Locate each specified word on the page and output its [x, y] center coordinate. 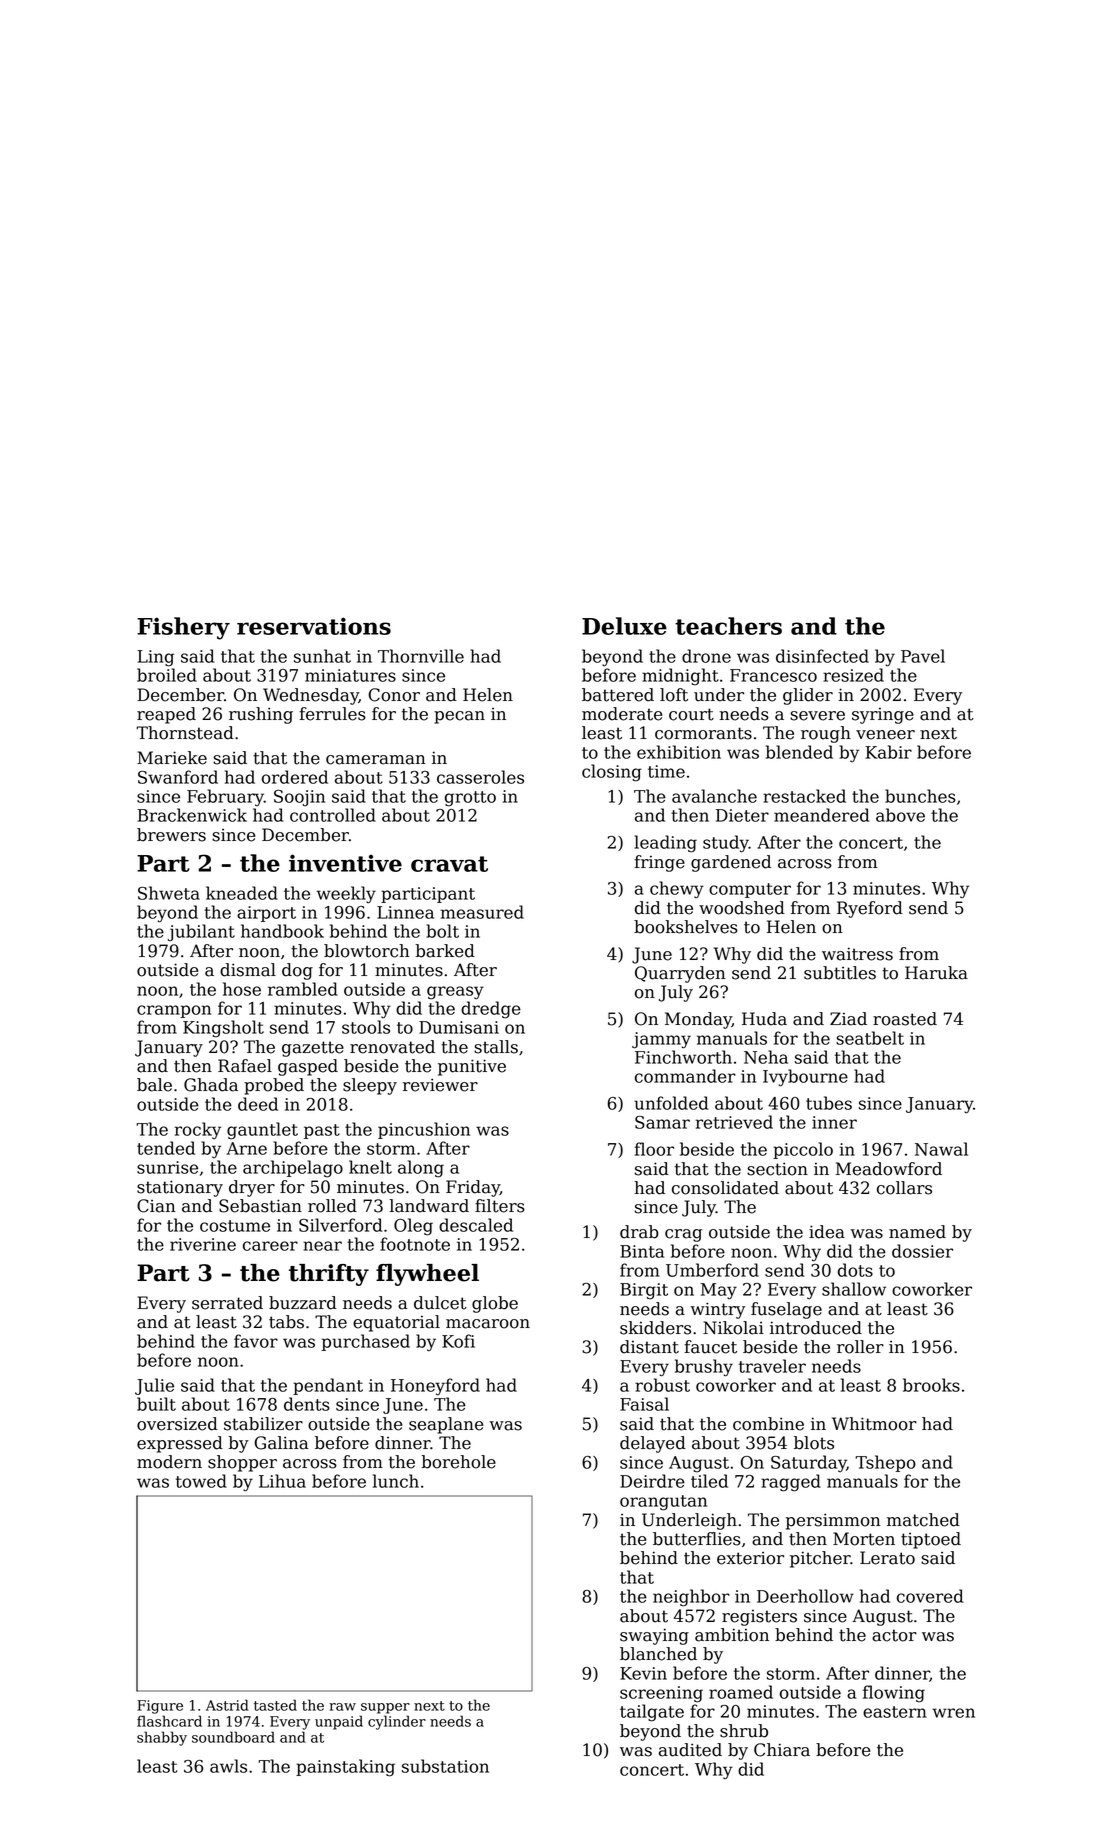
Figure [160, 1707]
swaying [654, 1636]
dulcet [440, 1303]
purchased [365, 1342]
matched [923, 1520]
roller [860, 1347]
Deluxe [624, 626]
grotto [470, 799]
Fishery [183, 628]
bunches [920, 796]
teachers [728, 626]
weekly [346, 895]
